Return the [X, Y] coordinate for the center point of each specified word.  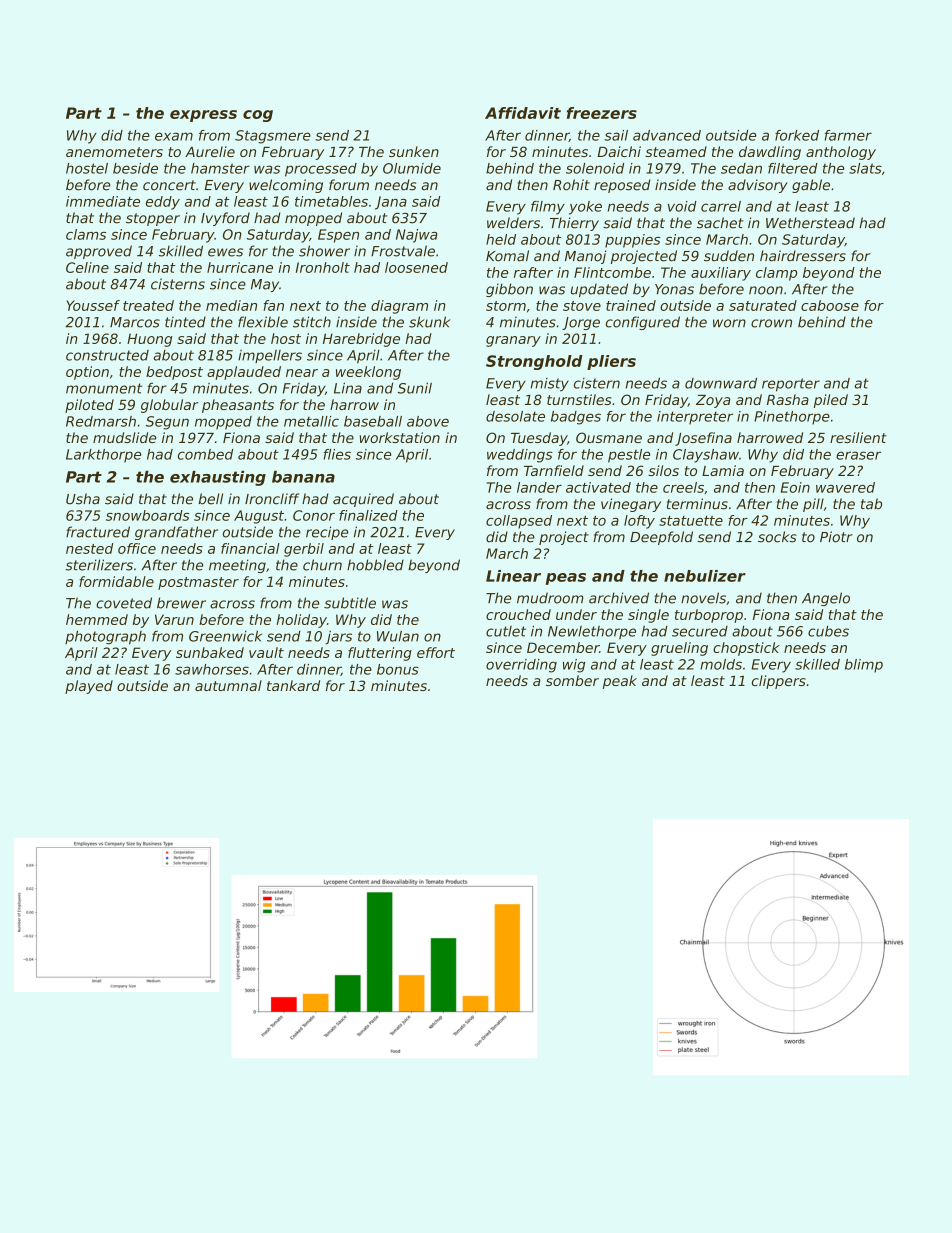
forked [797, 135]
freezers [602, 113]
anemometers [114, 152]
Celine [87, 267]
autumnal [228, 685]
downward [721, 383]
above [428, 421]
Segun [167, 423]
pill [813, 505]
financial [250, 548]
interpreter [695, 418]
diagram [399, 307]
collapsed [519, 522]
